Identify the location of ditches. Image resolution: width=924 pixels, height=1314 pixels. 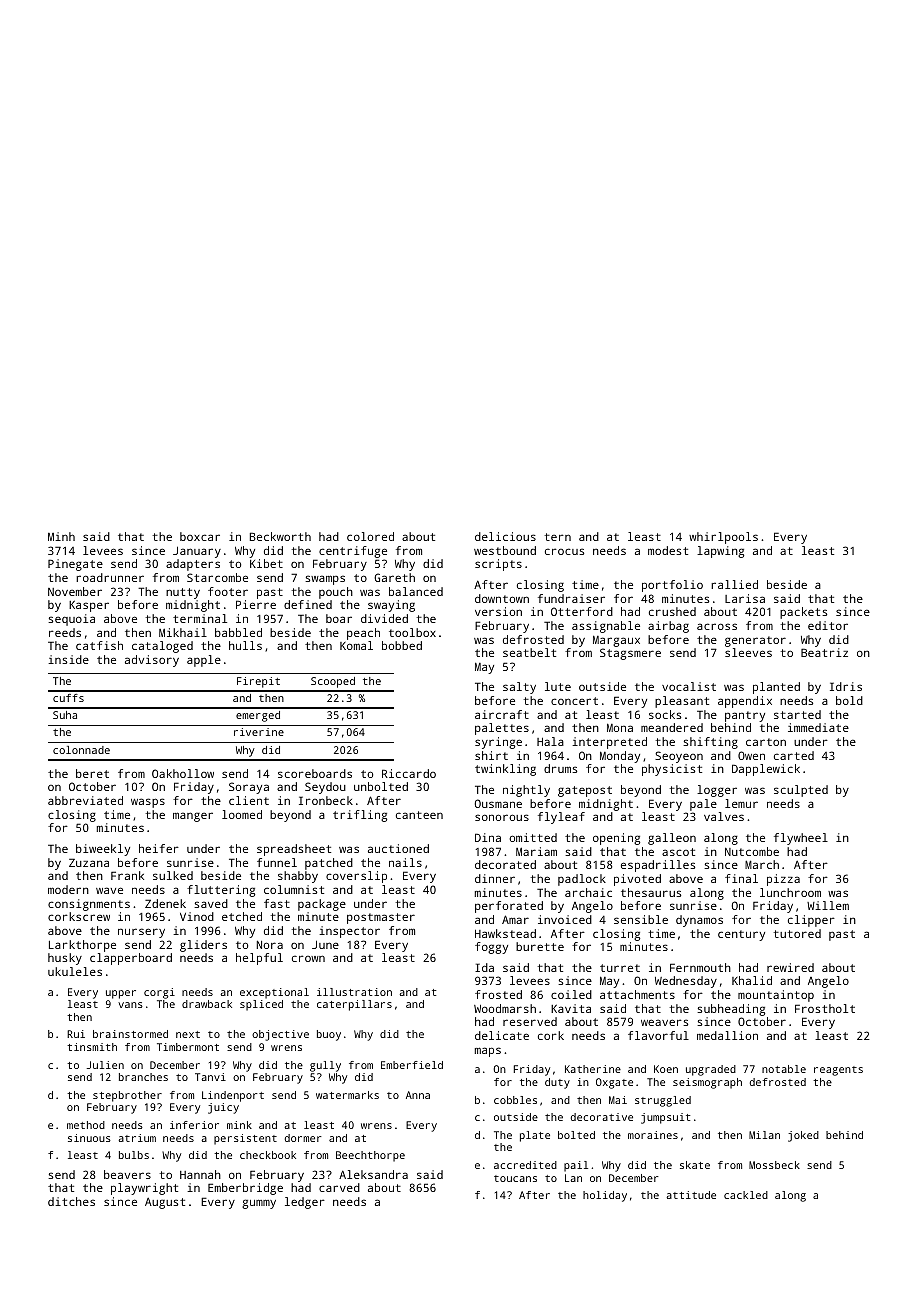
(71, 1201).
